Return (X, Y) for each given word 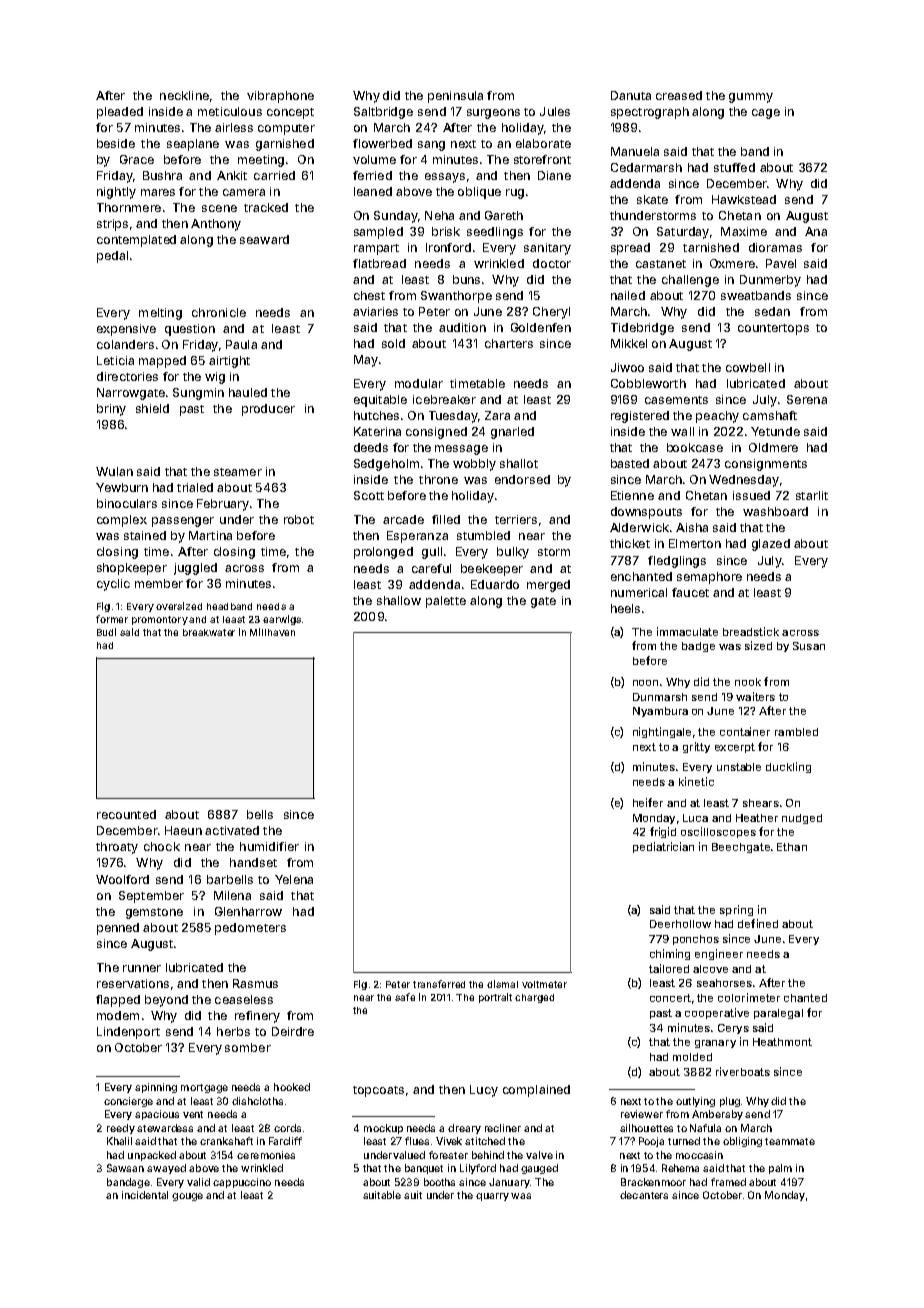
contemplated (136, 241)
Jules (555, 111)
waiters (755, 696)
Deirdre (293, 1031)
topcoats (378, 1091)
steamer (238, 472)
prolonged (383, 553)
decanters (644, 1195)
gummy (751, 98)
